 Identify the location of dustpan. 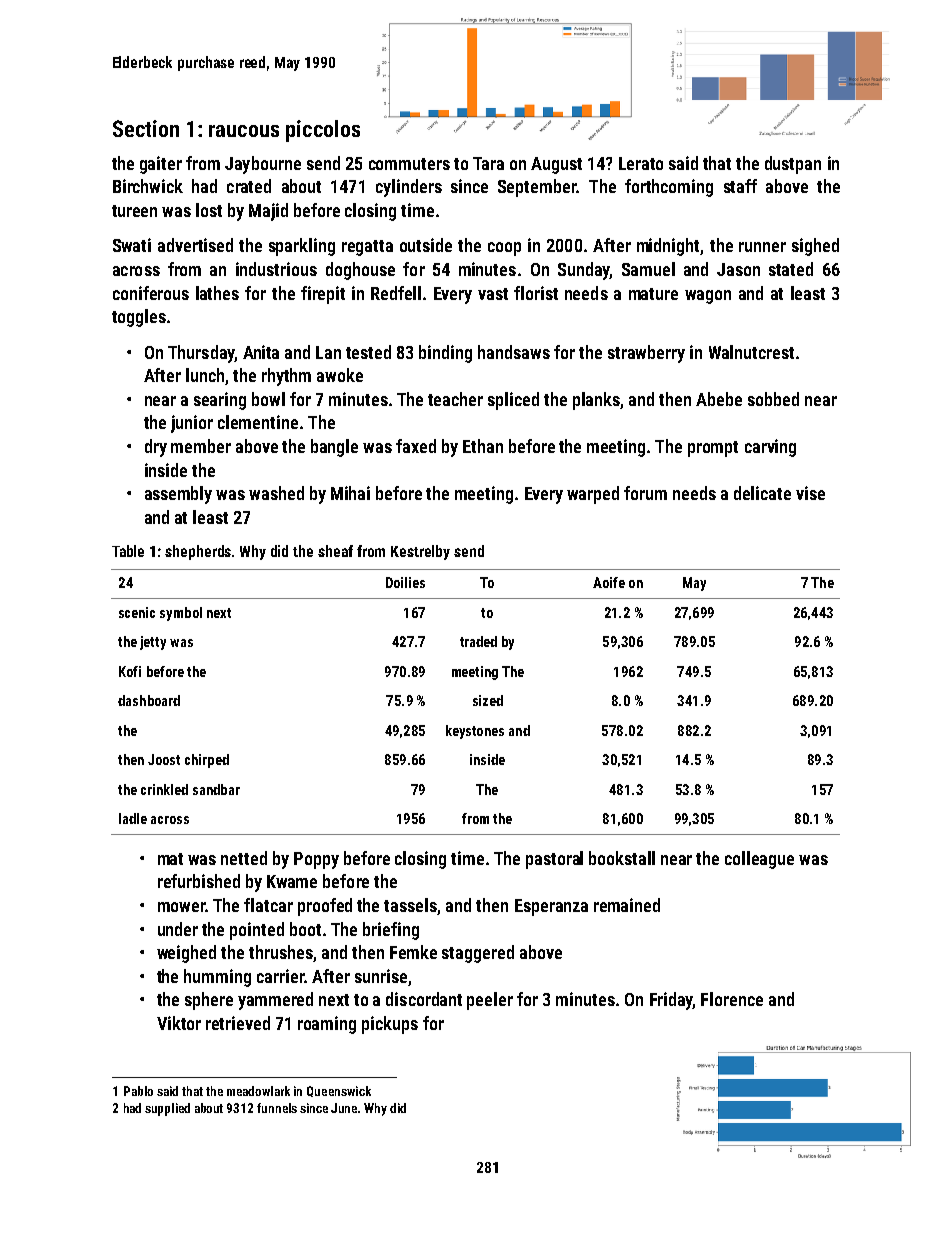
(793, 165).
